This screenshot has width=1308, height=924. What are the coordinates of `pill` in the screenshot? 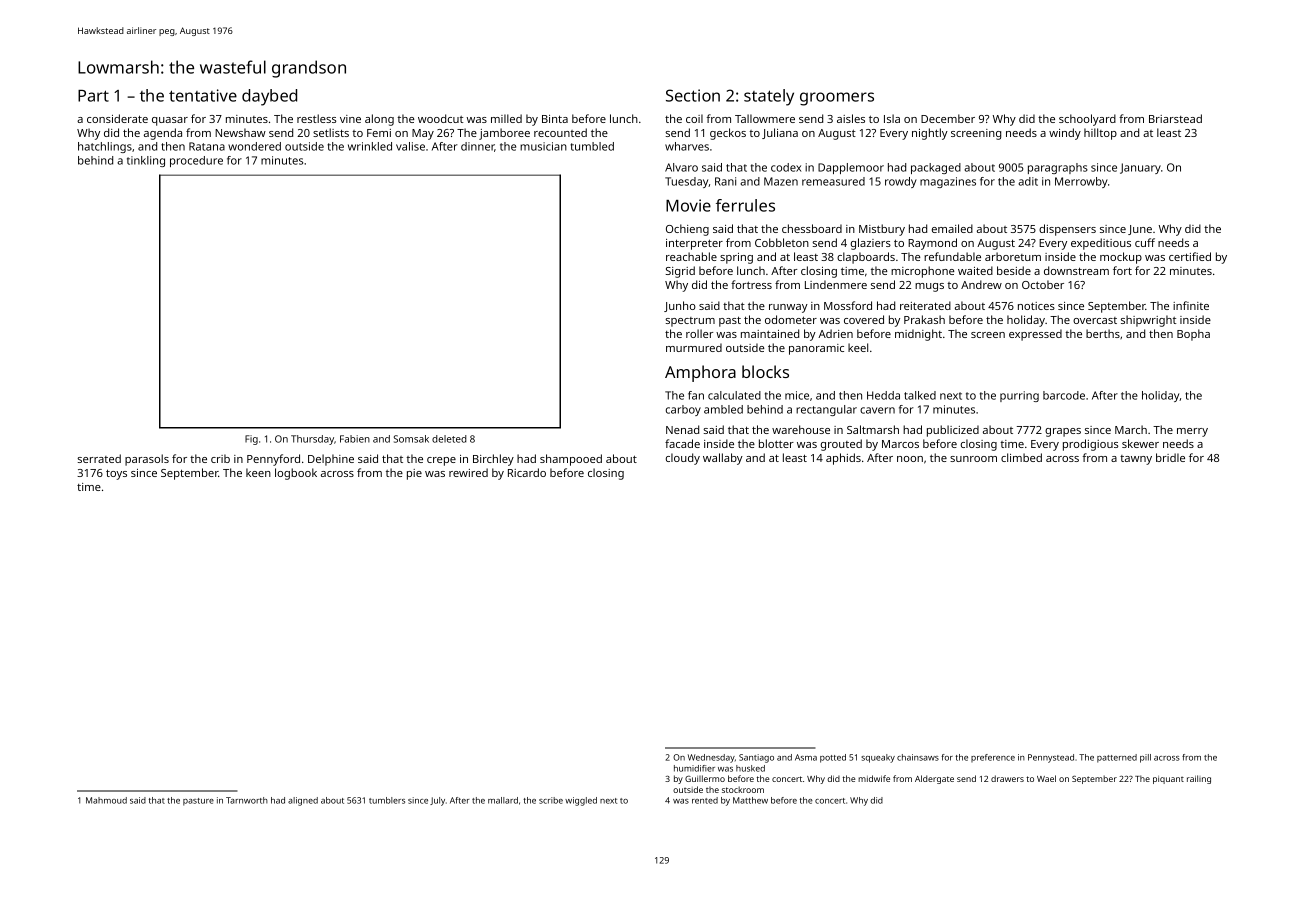 It's located at (1145, 758).
